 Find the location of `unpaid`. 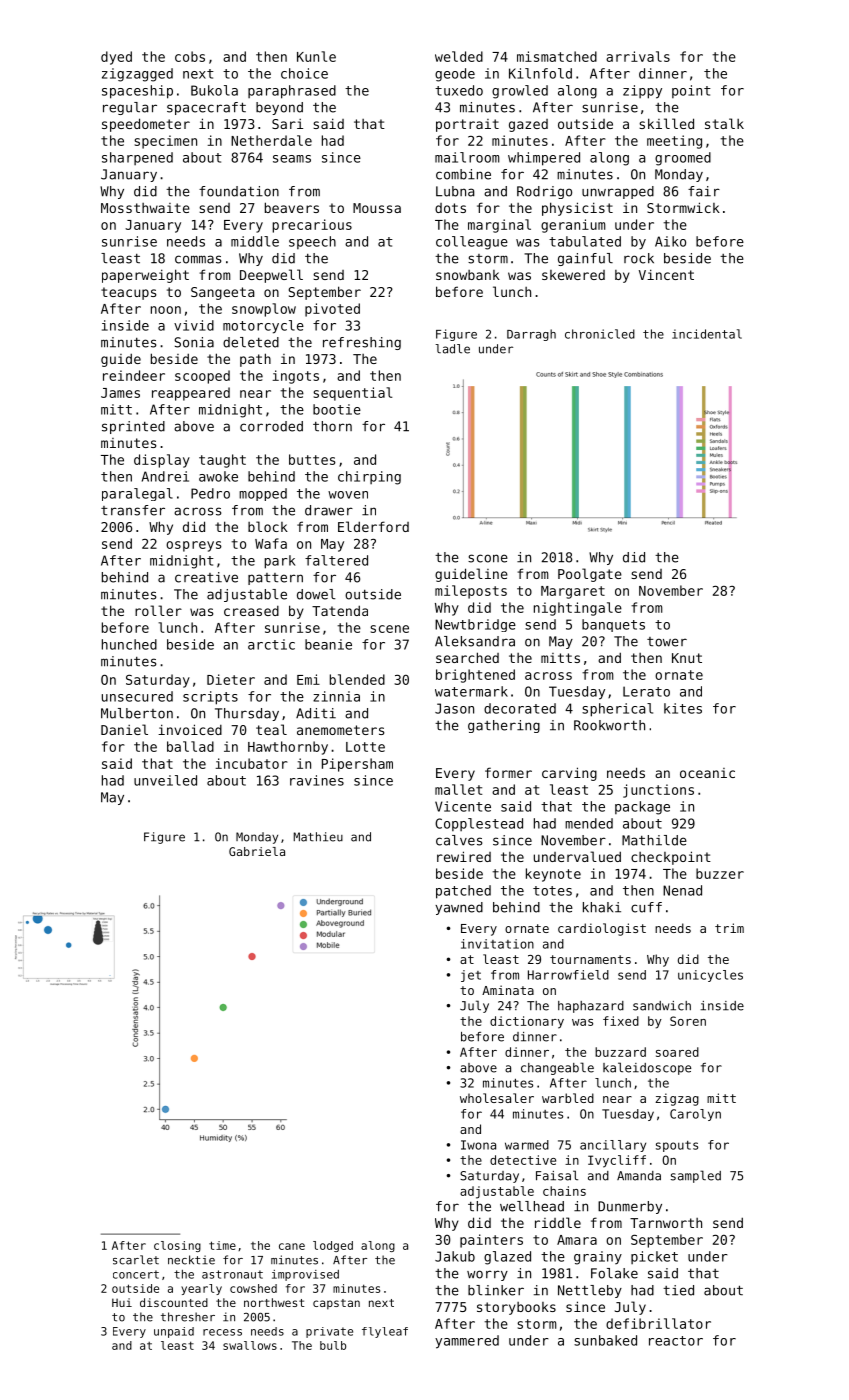

unpaid is located at coordinates (174, 1332).
